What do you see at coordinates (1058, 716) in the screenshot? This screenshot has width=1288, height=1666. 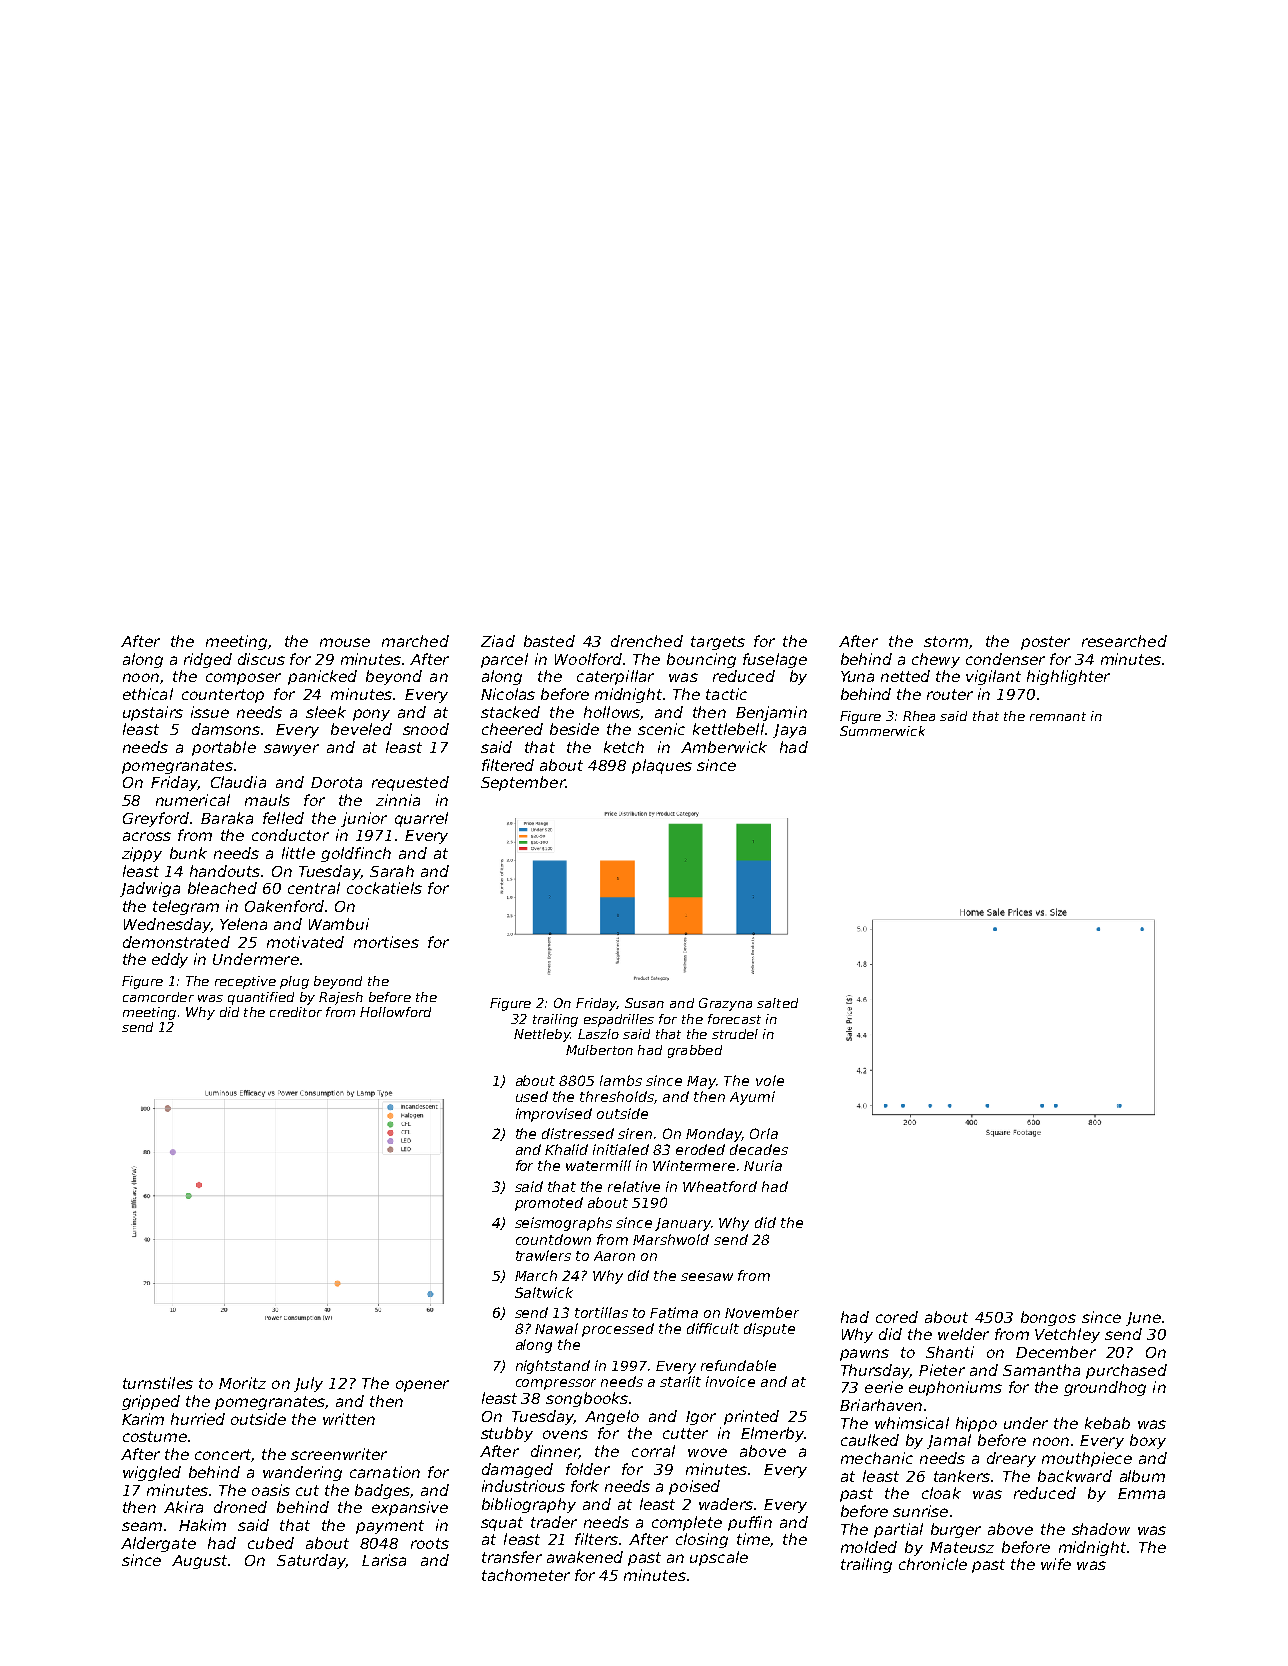 I see `remnant` at bounding box center [1058, 716].
